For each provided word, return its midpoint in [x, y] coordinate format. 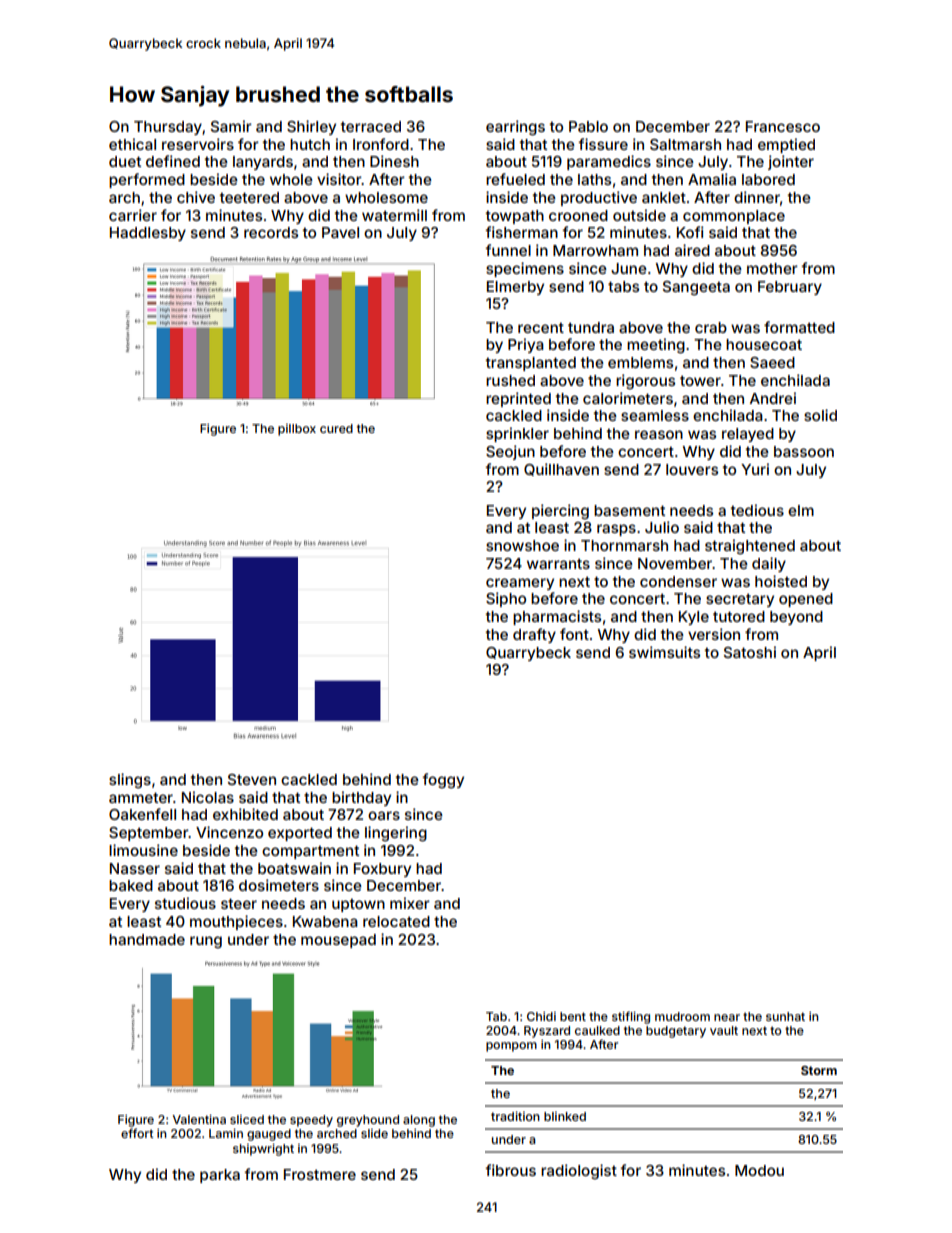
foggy [443, 781]
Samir [231, 126]
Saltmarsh [685, 144]
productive [599, 198]
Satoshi [750, 652]
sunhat [785, 1016]
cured [336, 428]
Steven [252, 779]
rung [206, 942]
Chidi [541, 1016]
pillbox [297, 430]
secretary [740, 600]
